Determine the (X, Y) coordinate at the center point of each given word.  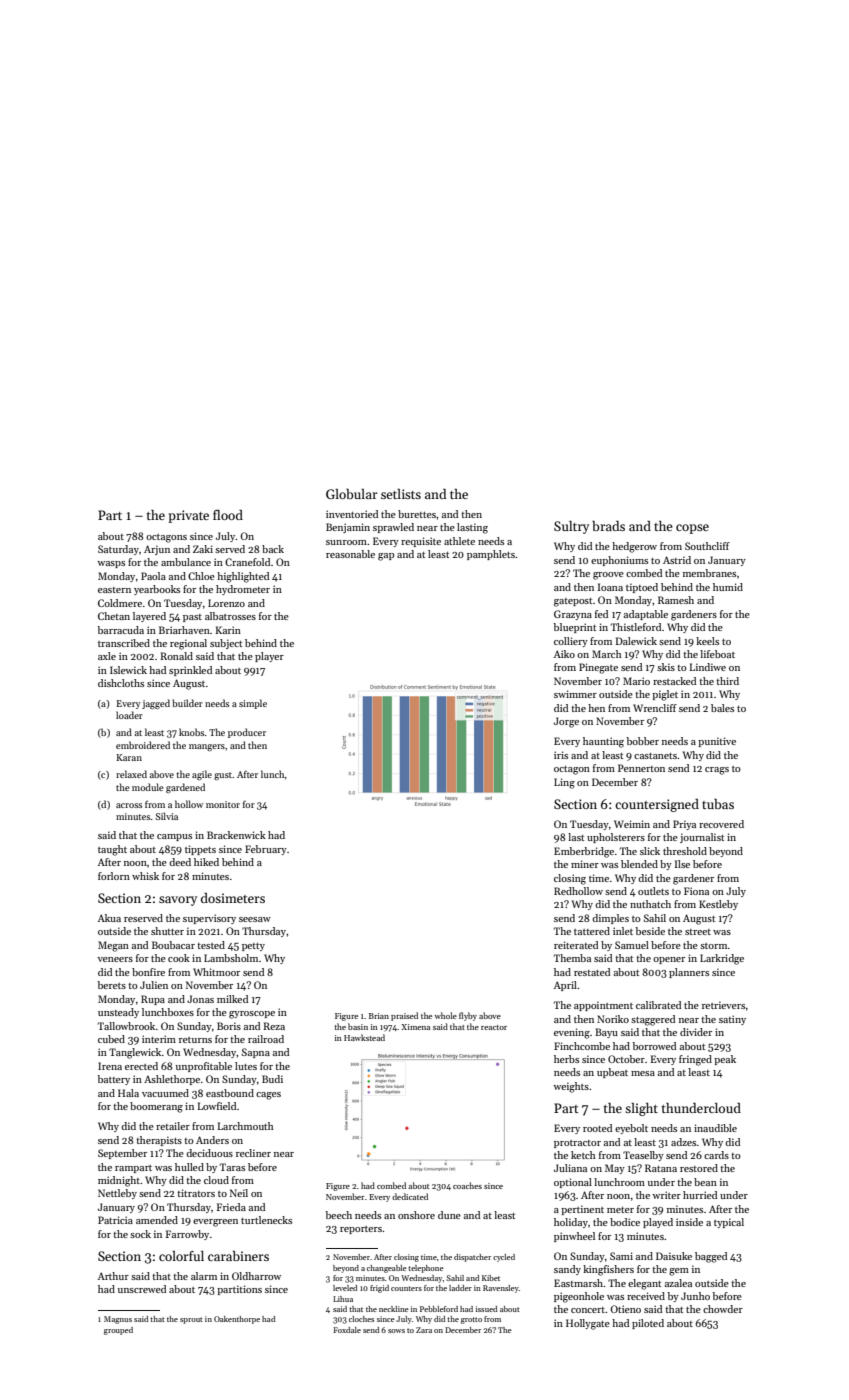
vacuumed (165, 1093)
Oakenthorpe (237, 1320)
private (188, 516)
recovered (721, 824)
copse (692, 529)
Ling (564, 783)
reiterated (576, 945)
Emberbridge (584, 852)
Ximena (415, 1027)
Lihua (343, 1299)
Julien (154, 985)
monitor (223, 804)
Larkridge (722, 959)
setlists (401, 494)
